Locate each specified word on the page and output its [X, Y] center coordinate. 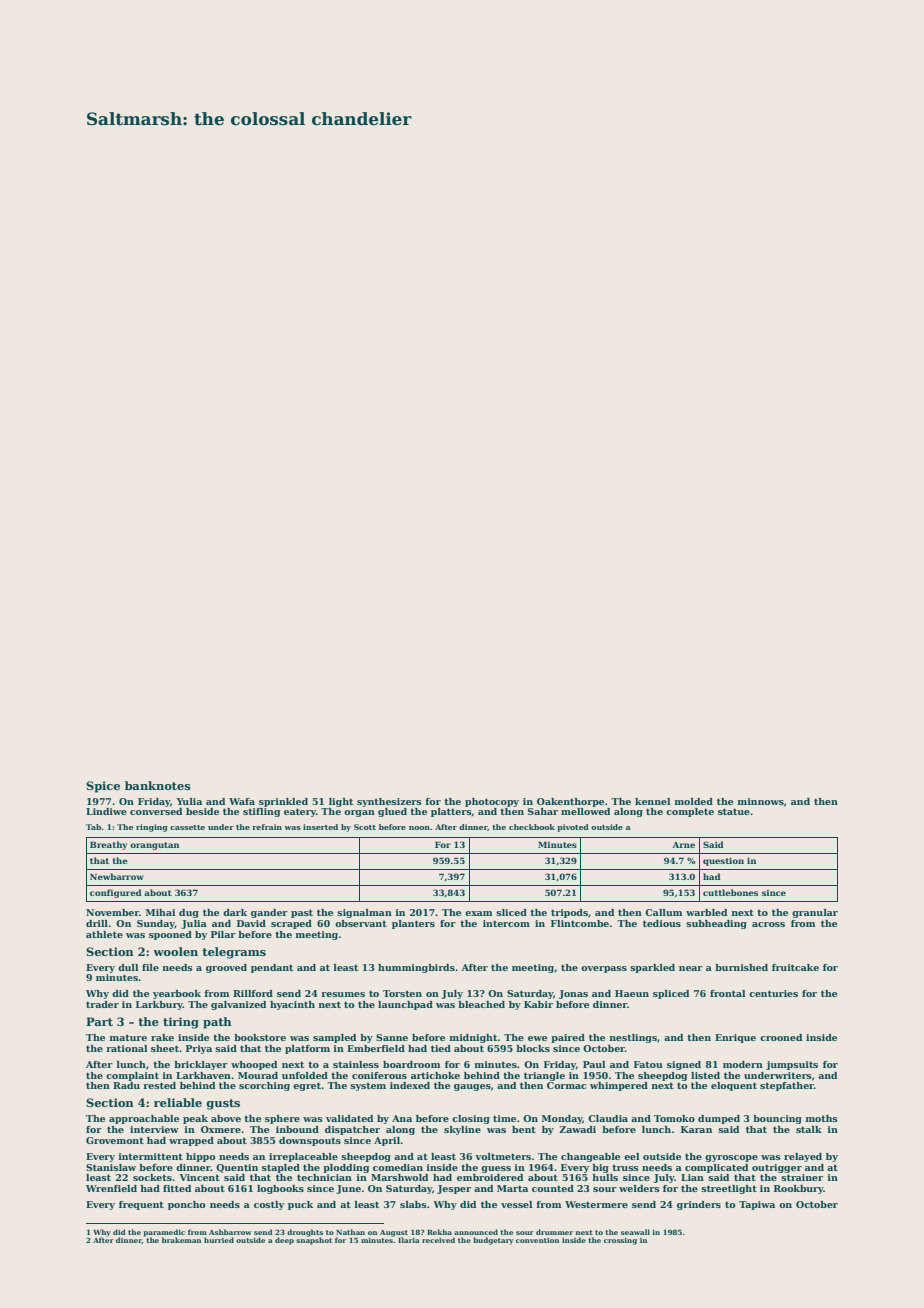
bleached [481, 1004]
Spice [103, 787]
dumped [719, 1119]
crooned [781, 1037]
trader [102, 1004]
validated [349, 1118]
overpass [604, 969]
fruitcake [795, 967]
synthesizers [389, 802]
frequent [141, 1205]
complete [690, 812]
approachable [144, 1119]
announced [476, 1232]
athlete [104, 934]
